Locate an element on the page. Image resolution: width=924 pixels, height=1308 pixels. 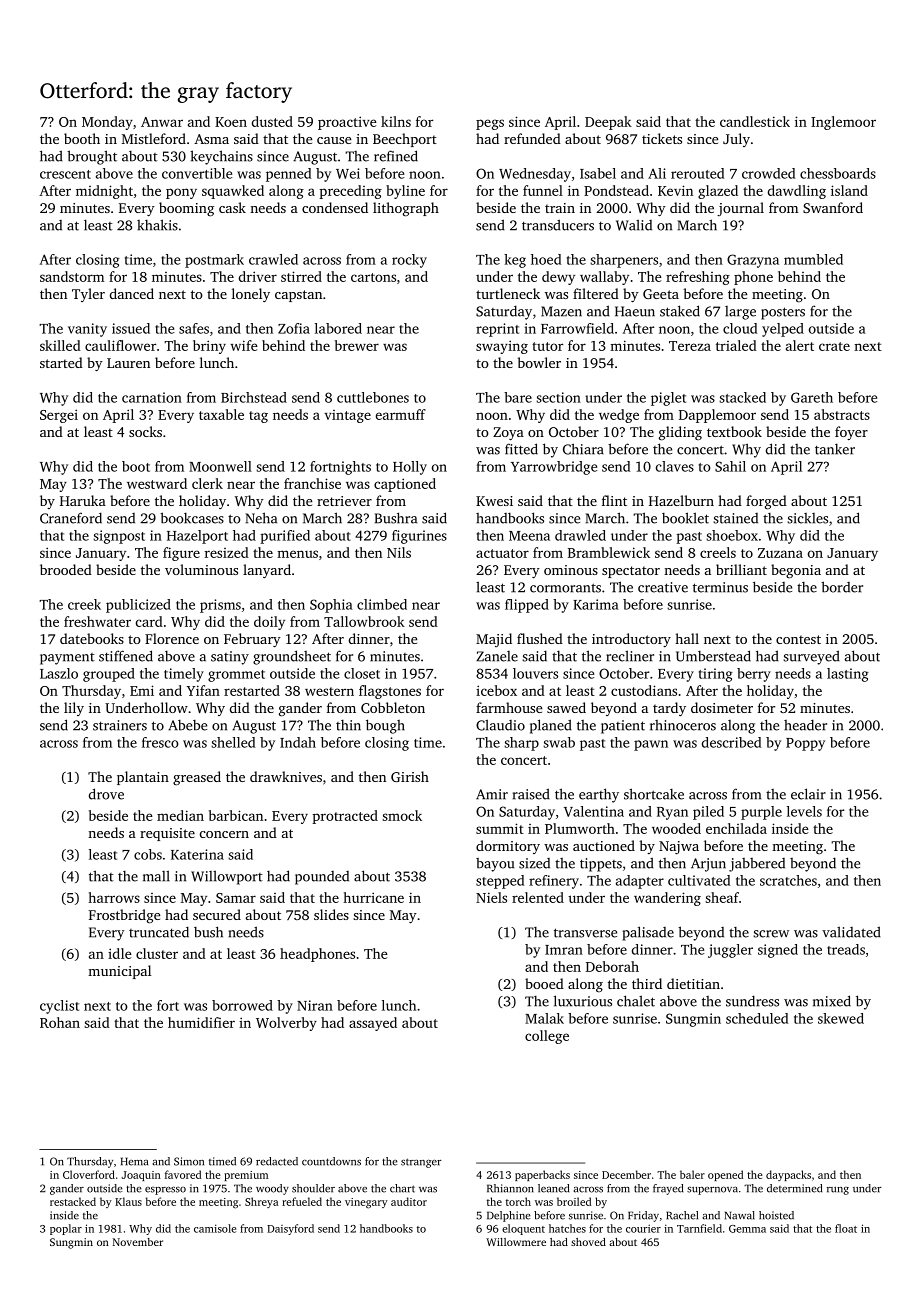
journal is located at coordinates (740, 209).
